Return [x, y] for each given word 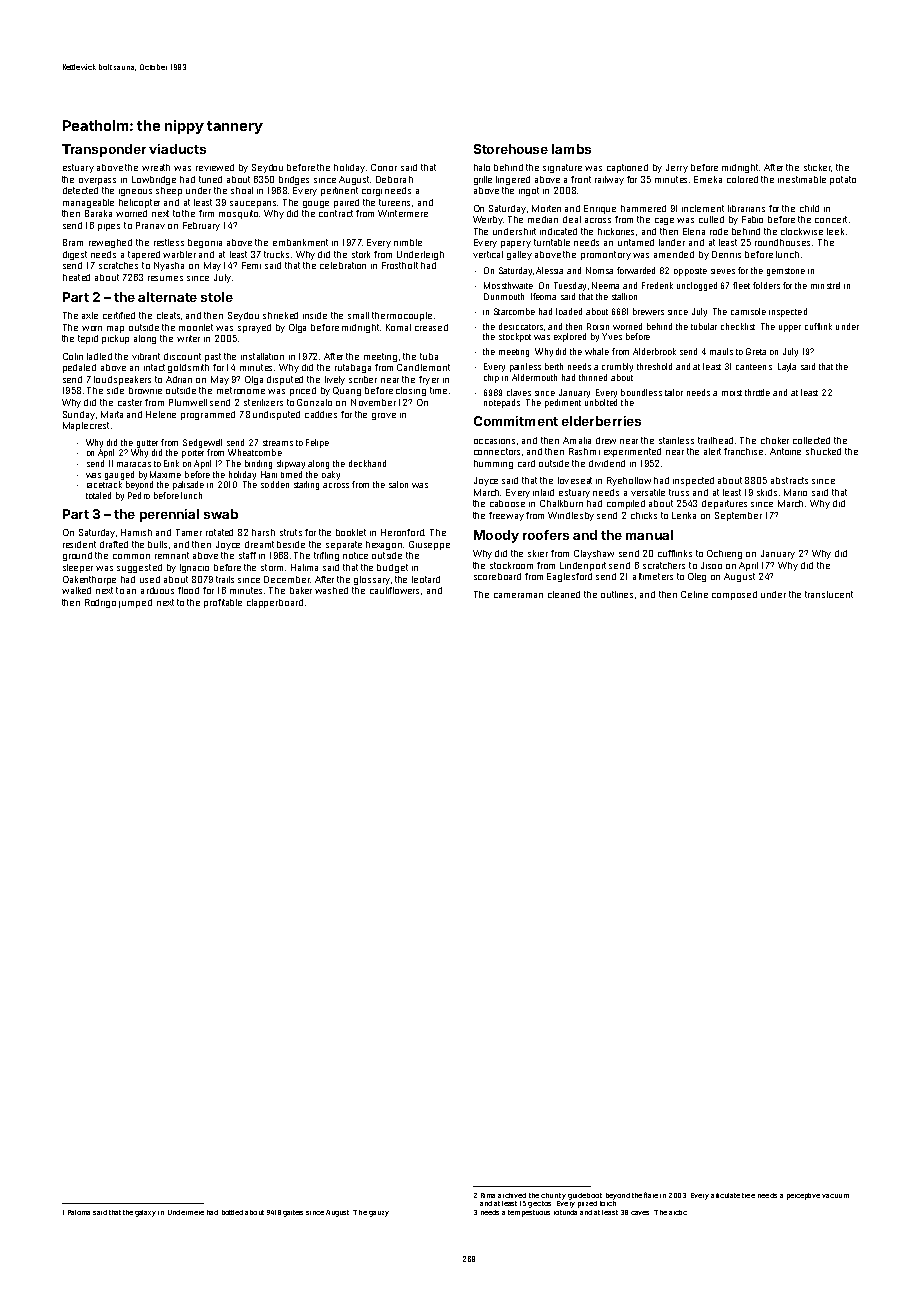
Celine [694, 594]
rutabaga [353, 368]
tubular [704, 326]
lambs [571, 149]
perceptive [803, 1196]
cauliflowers [394, 590]
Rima [488, 1195]
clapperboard [275, 603]
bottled [232, 1212]
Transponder [104, 150]
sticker [817, 167]
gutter [147, 444]
